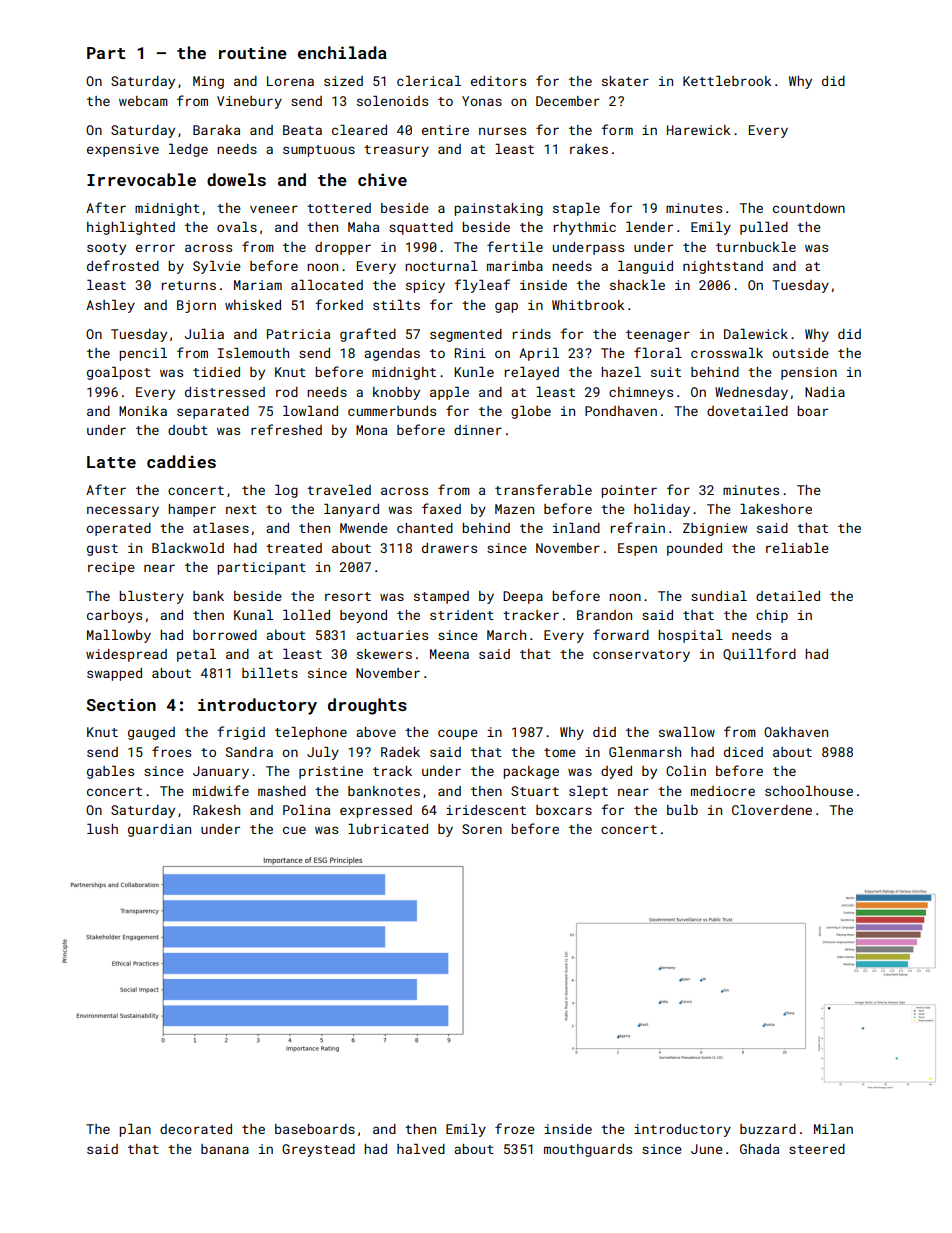  I want to click on Kettlebrook, so click(727, 81).
